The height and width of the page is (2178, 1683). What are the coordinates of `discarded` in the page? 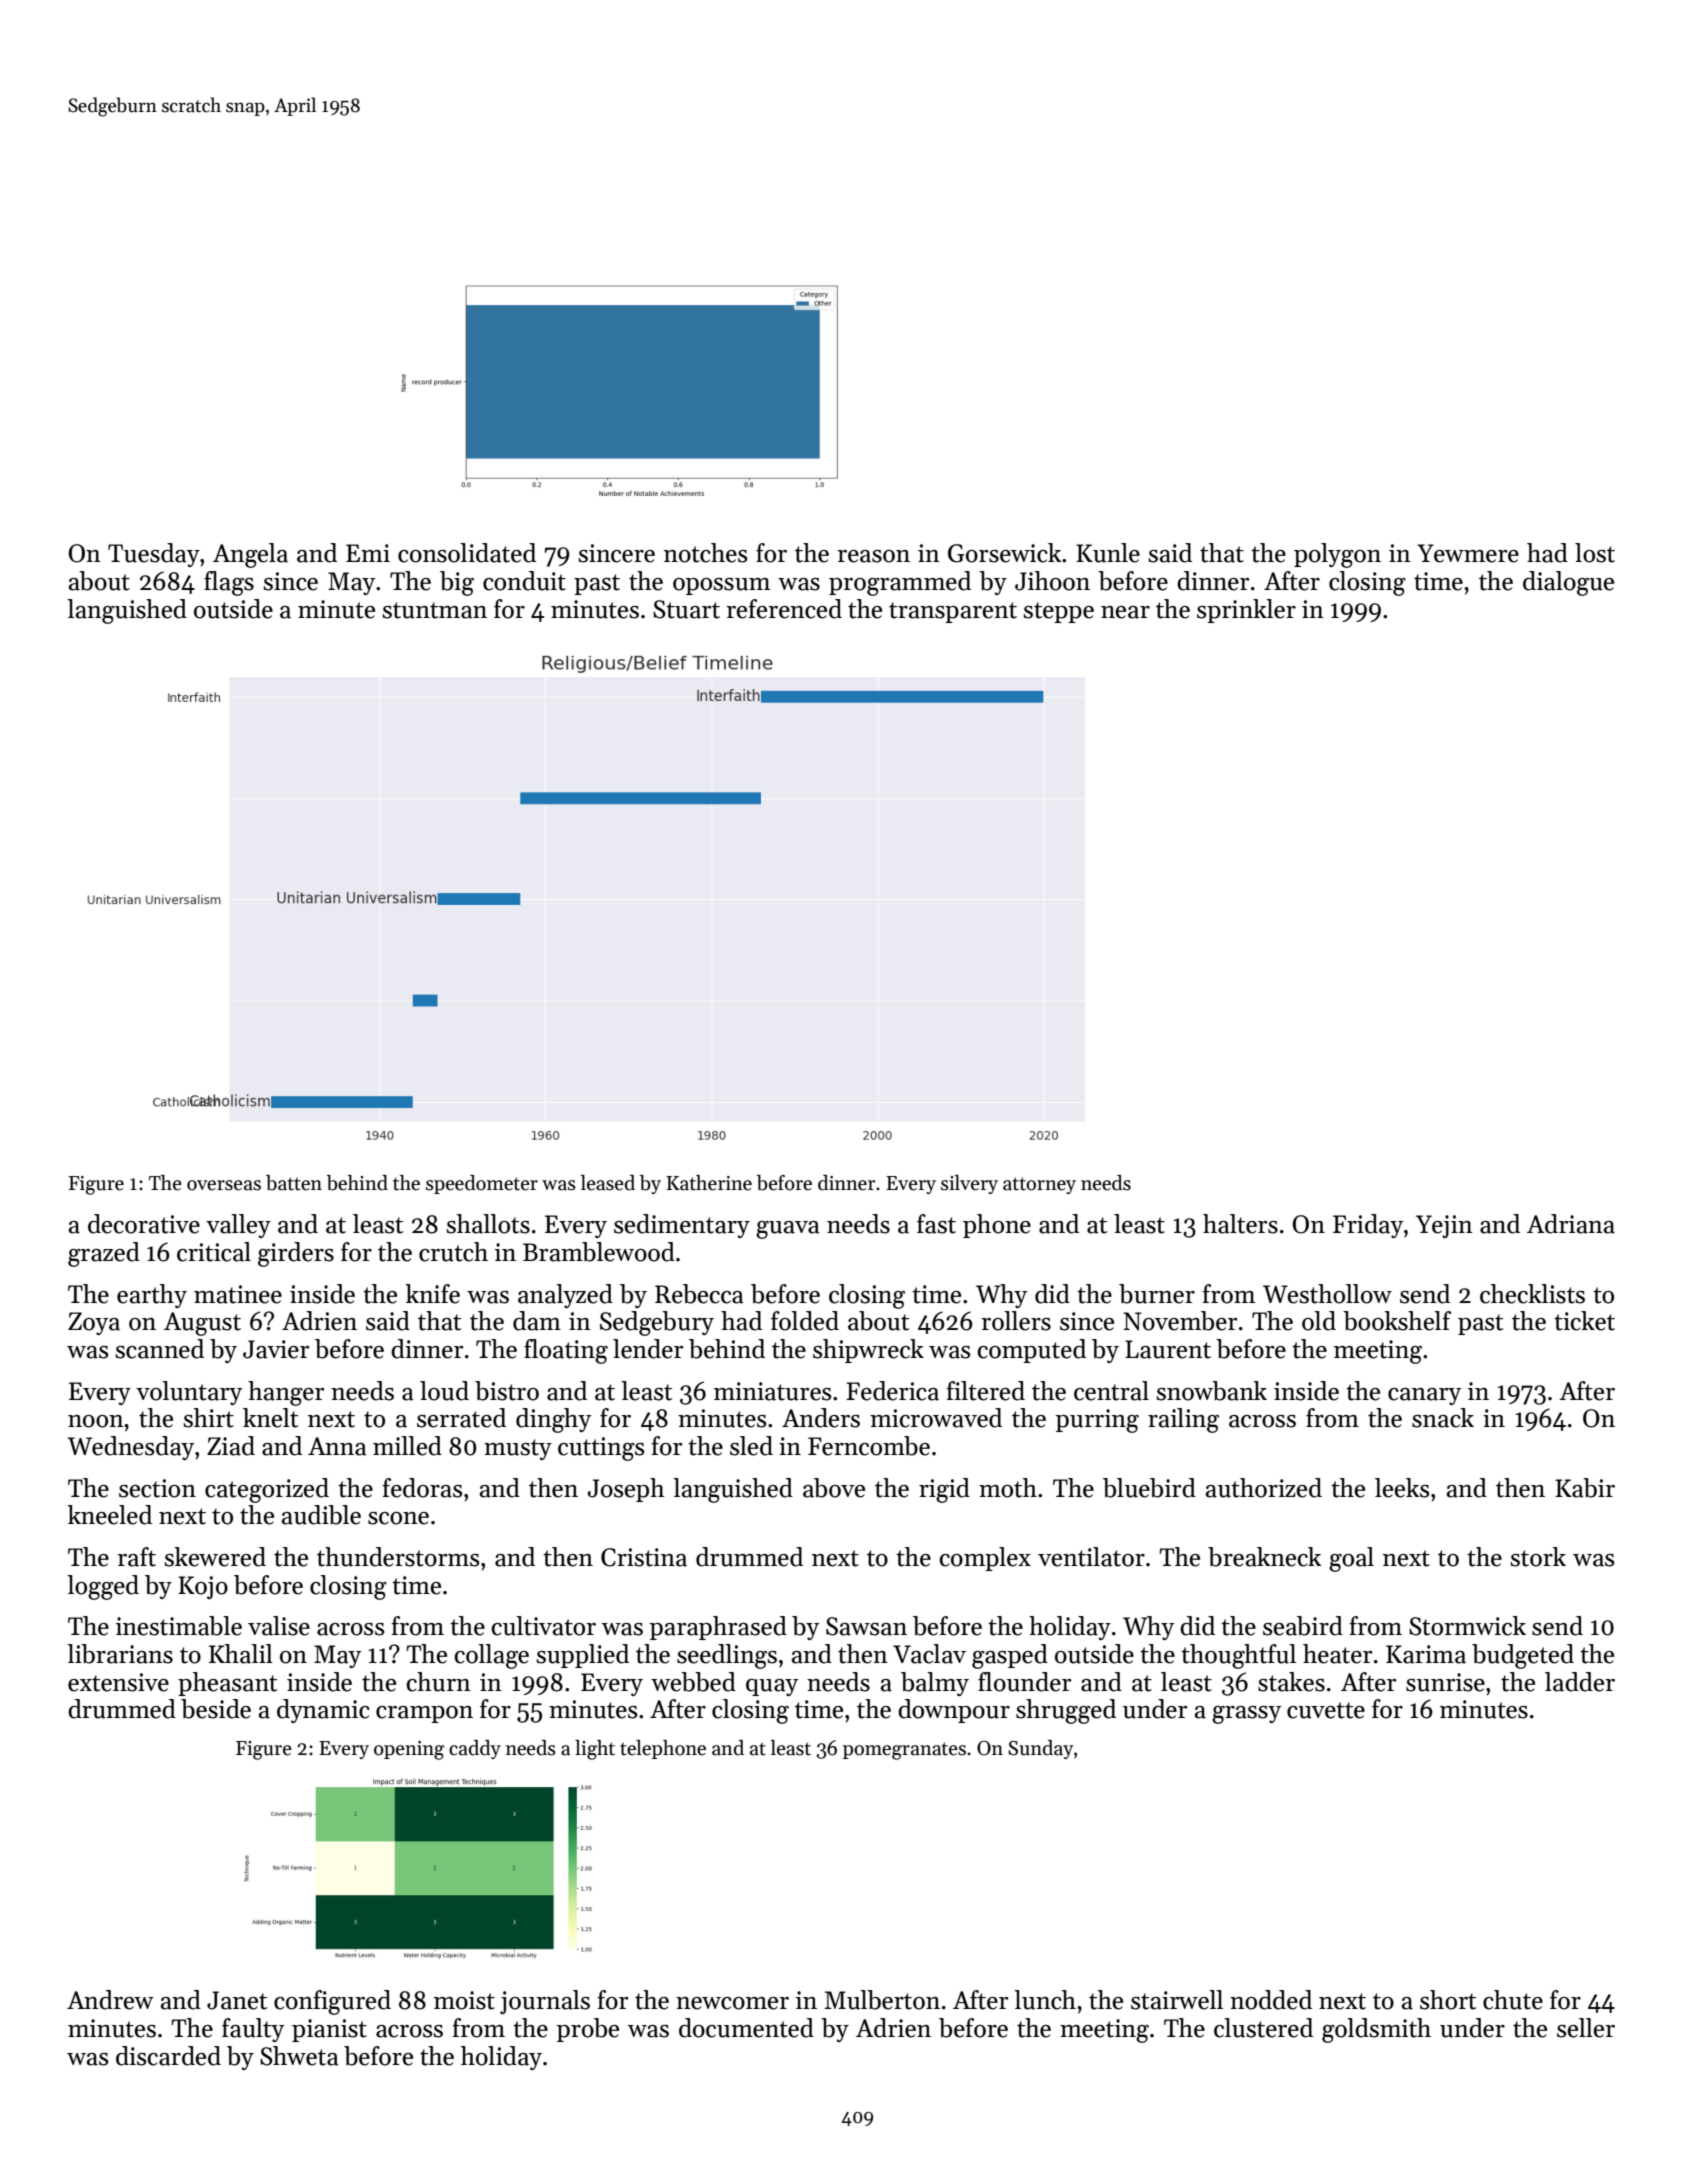 It's located at (168, 2056).
